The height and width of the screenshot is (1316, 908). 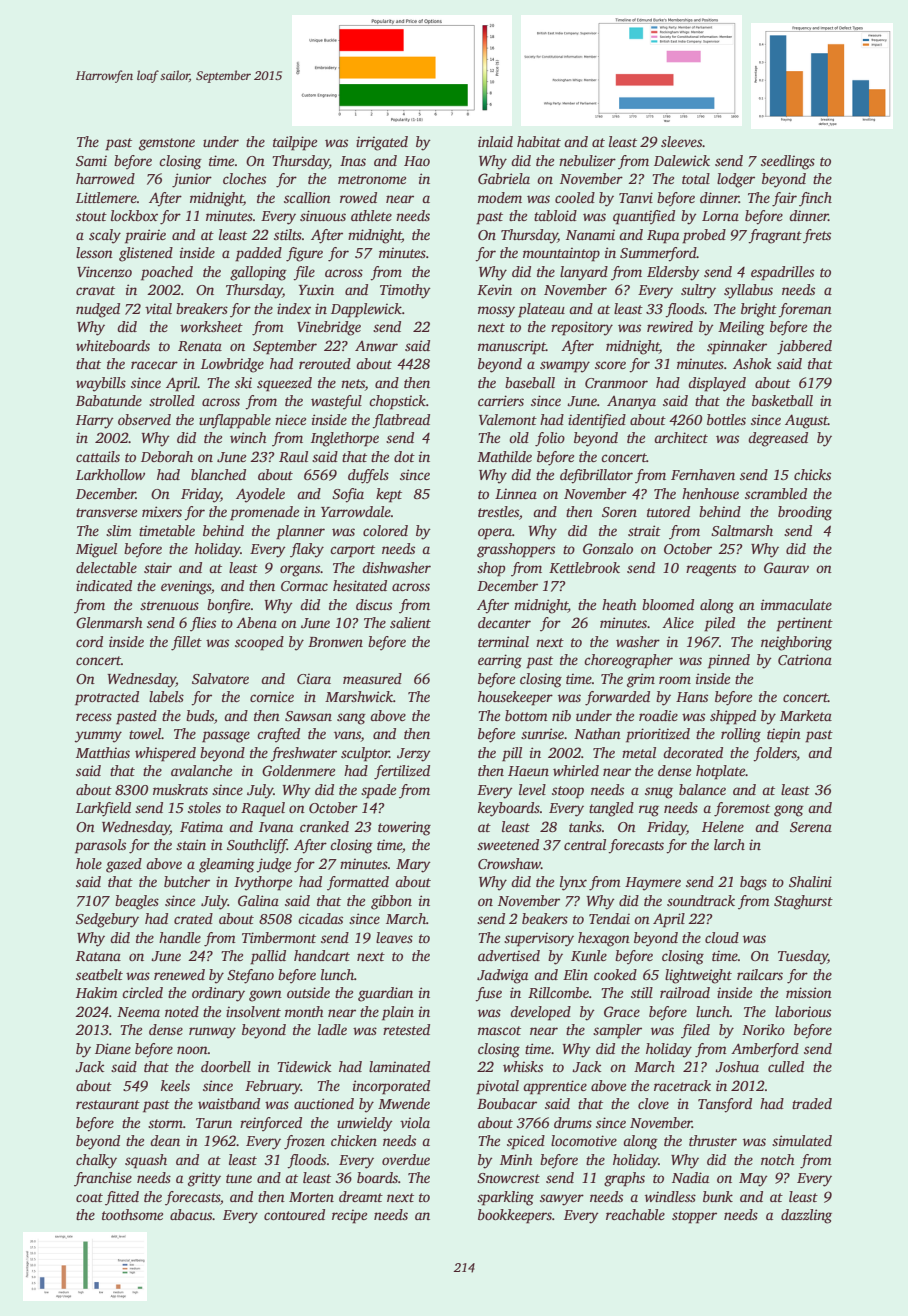 I want to click on sleeves, so click(x=681, y=141).
